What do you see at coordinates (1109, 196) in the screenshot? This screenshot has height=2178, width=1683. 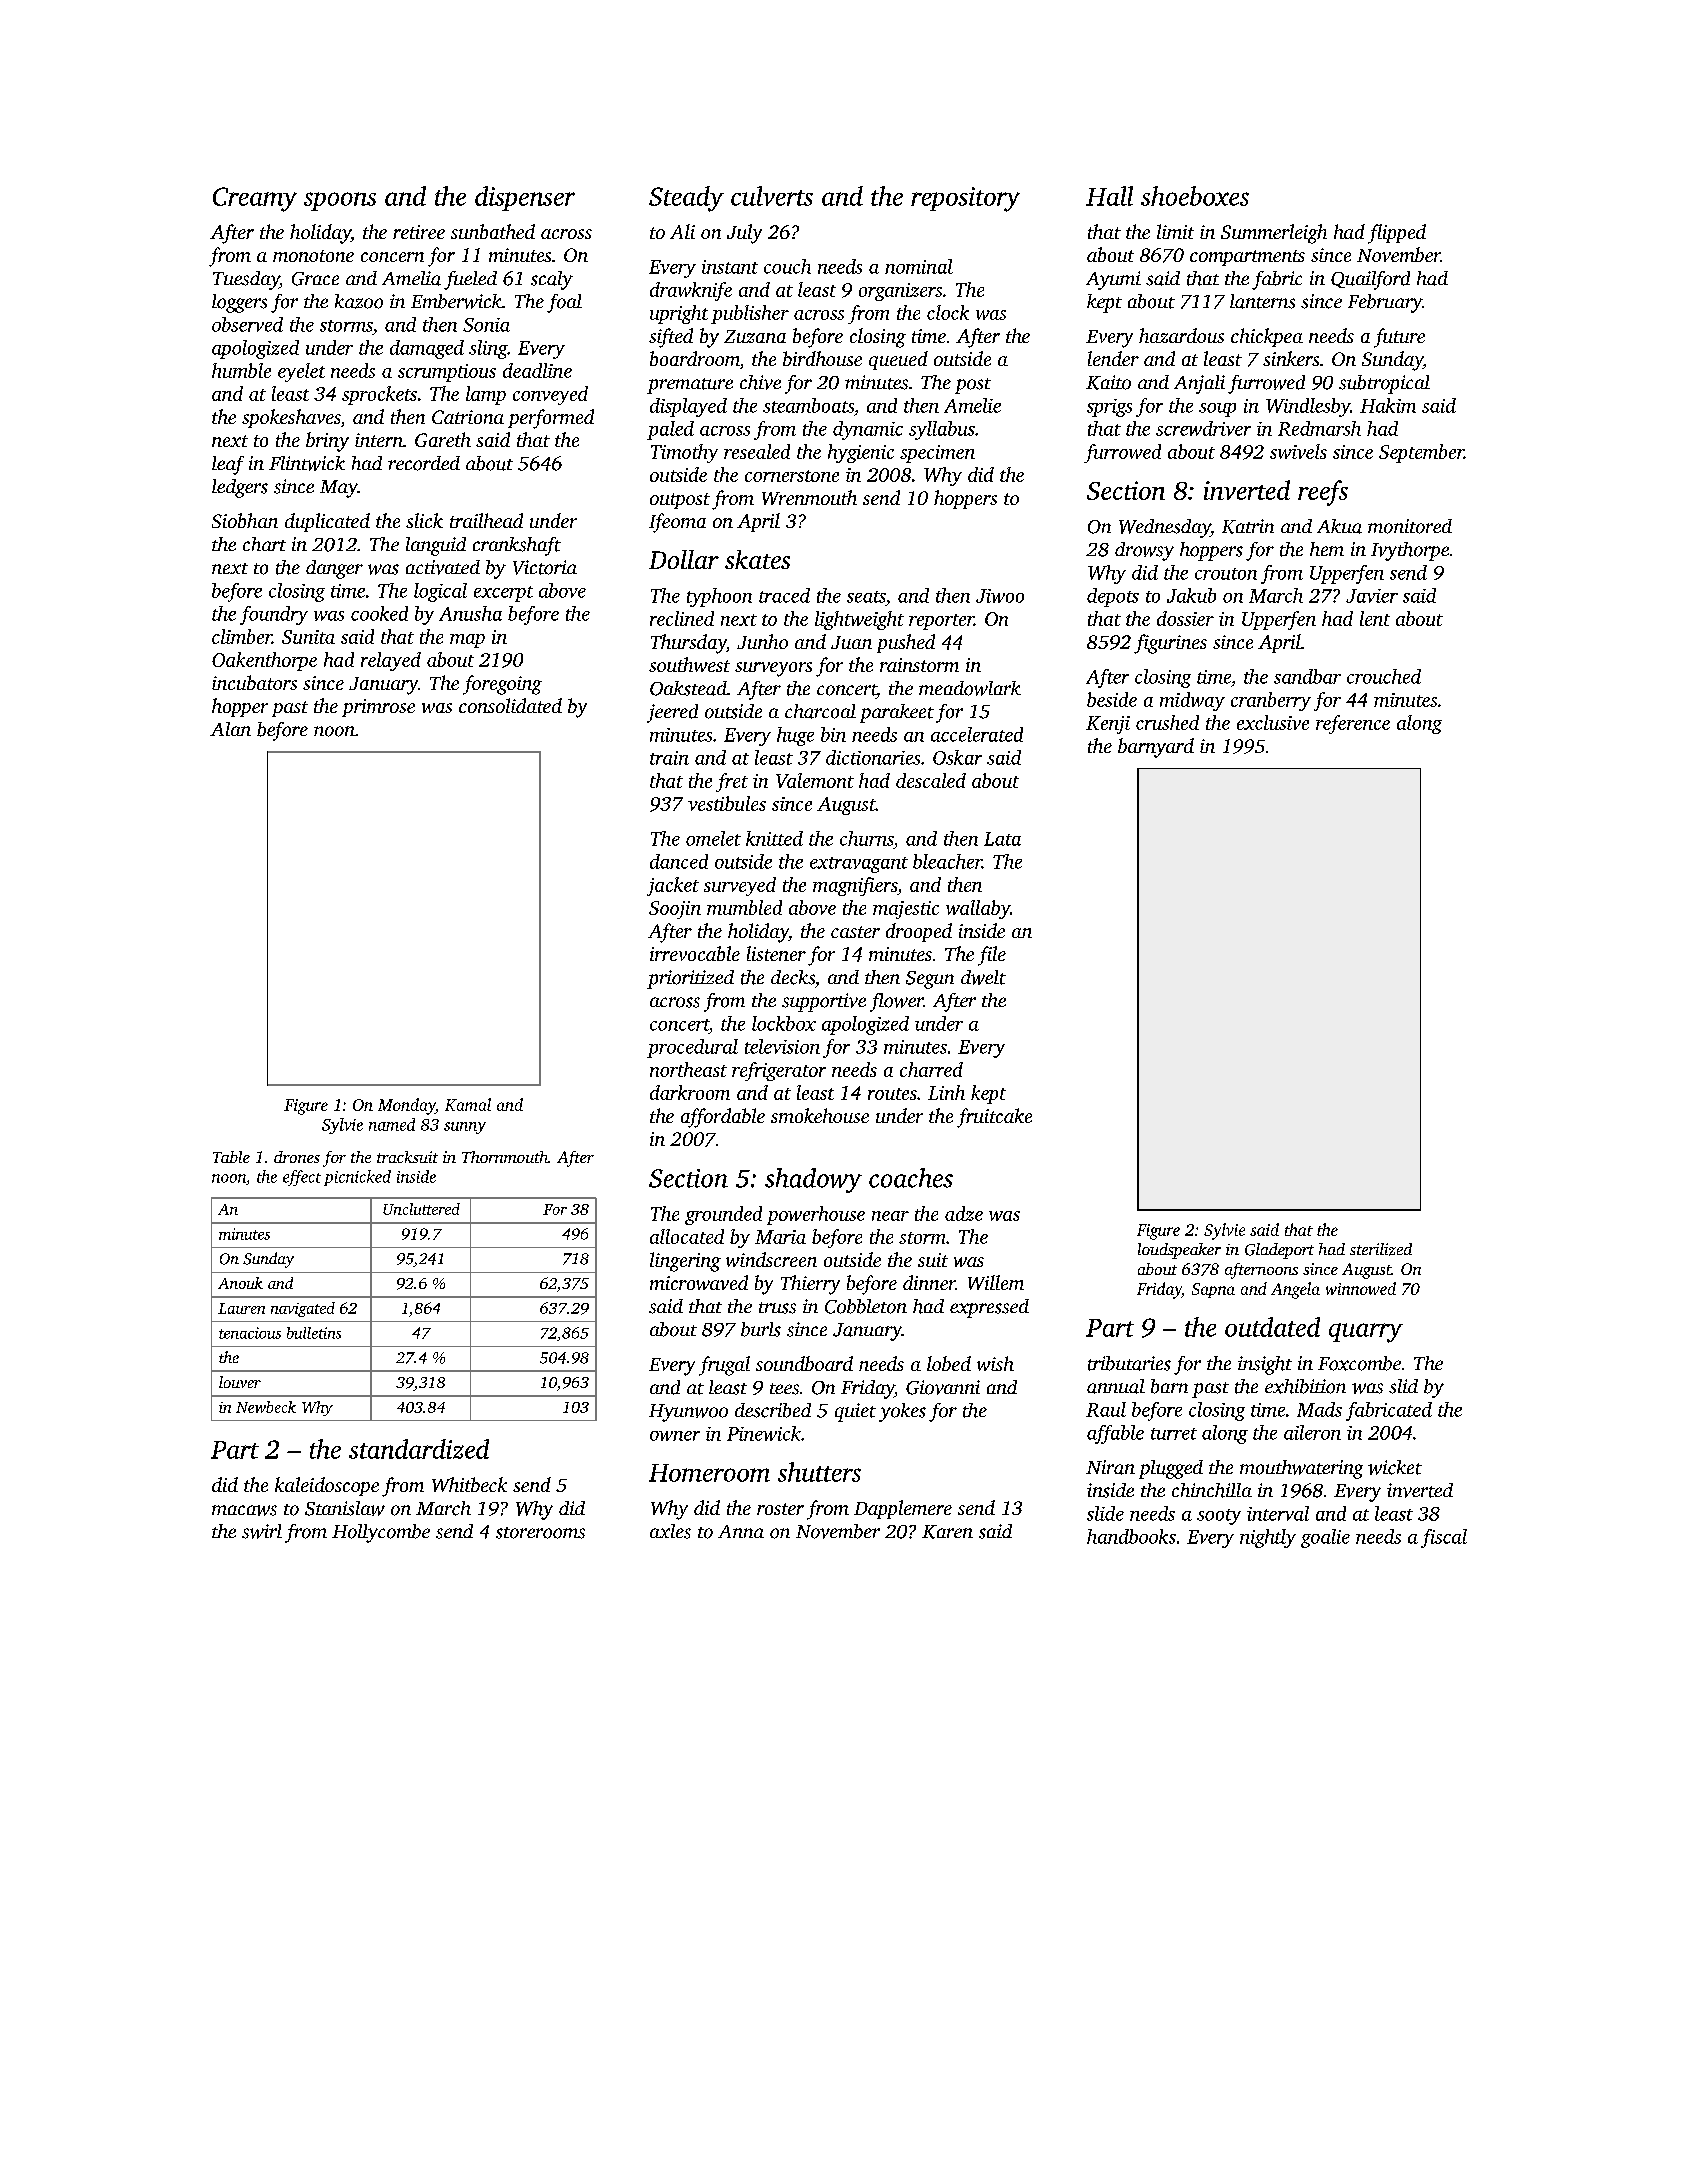 I see `Hall` at bounding box center [1109, 196].
